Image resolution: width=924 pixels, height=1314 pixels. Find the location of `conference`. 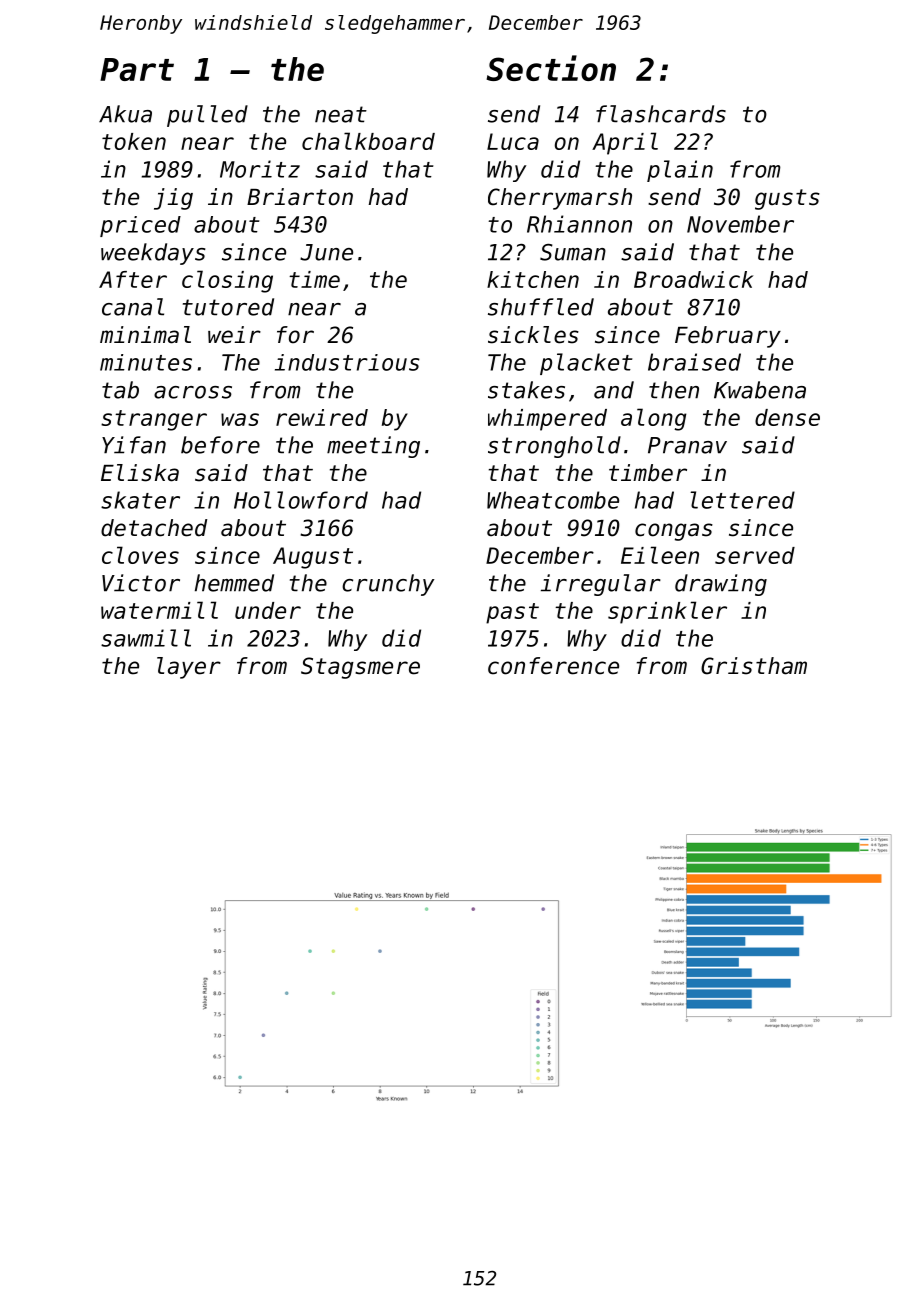

conference is located at coordinates (553, 666).
